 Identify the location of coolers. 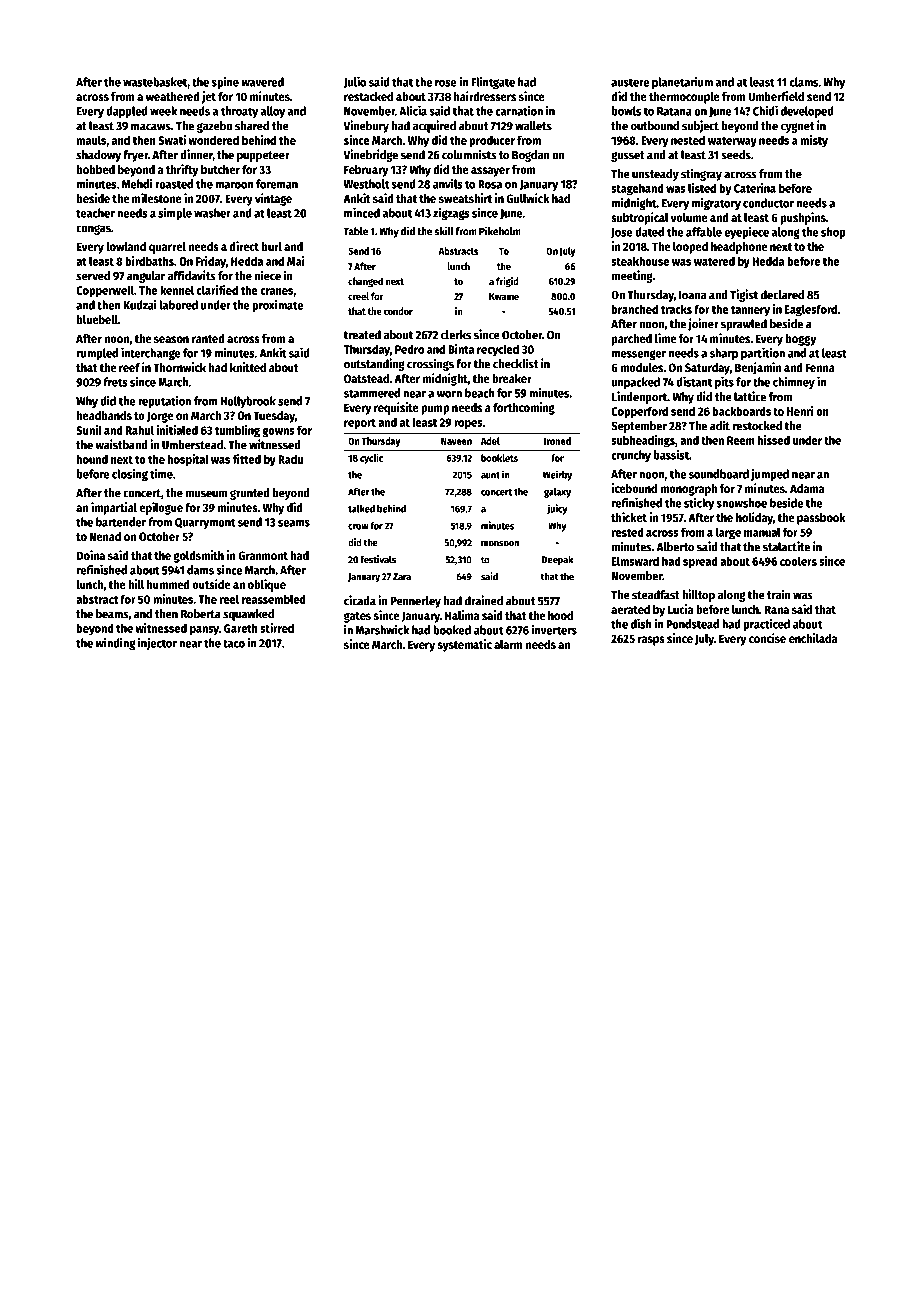
(798, 561).
